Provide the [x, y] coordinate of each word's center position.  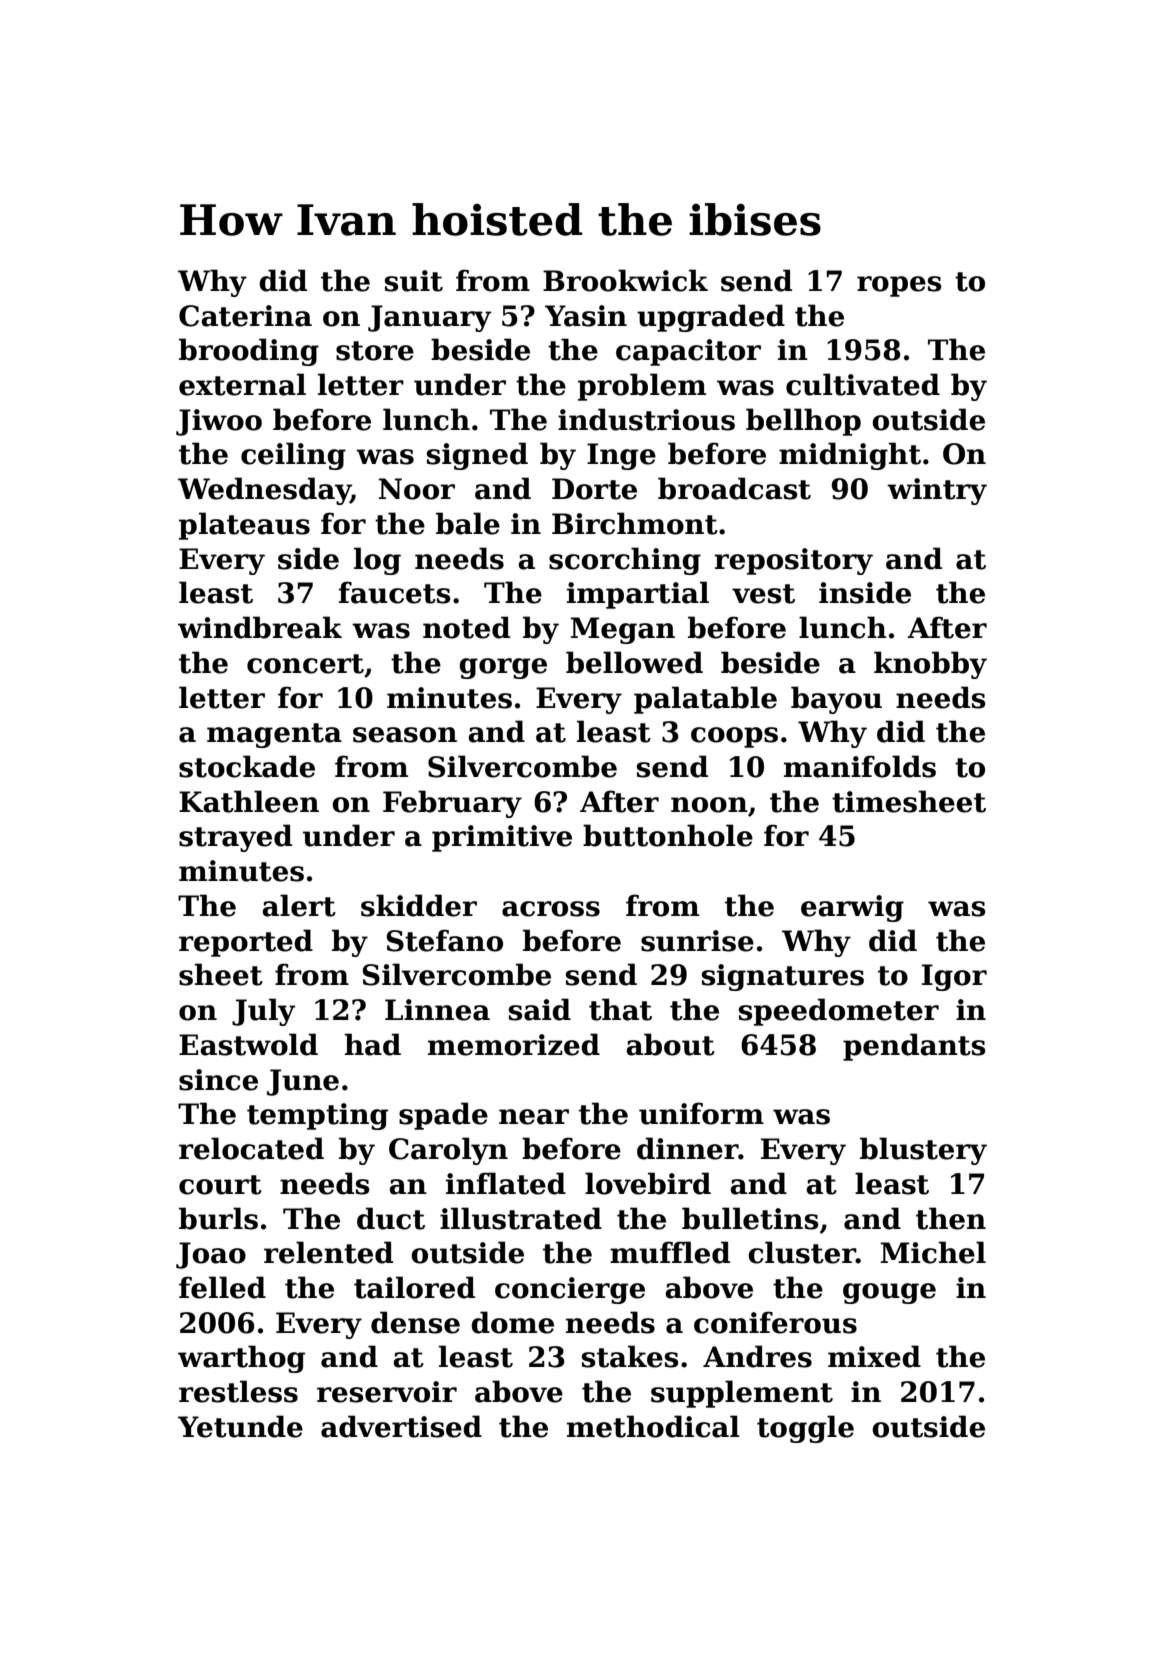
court [220, 1185]
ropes [899, 286]
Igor [954, 977]
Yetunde [240, 1426]
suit [414, 281]
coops [734, 737]
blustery [923, 1151]
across [551, 909]
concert [305, 664]
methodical [653, 1426]
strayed [235, 838]
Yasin [586, 316]
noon [709, 805]
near [534, 1117]
